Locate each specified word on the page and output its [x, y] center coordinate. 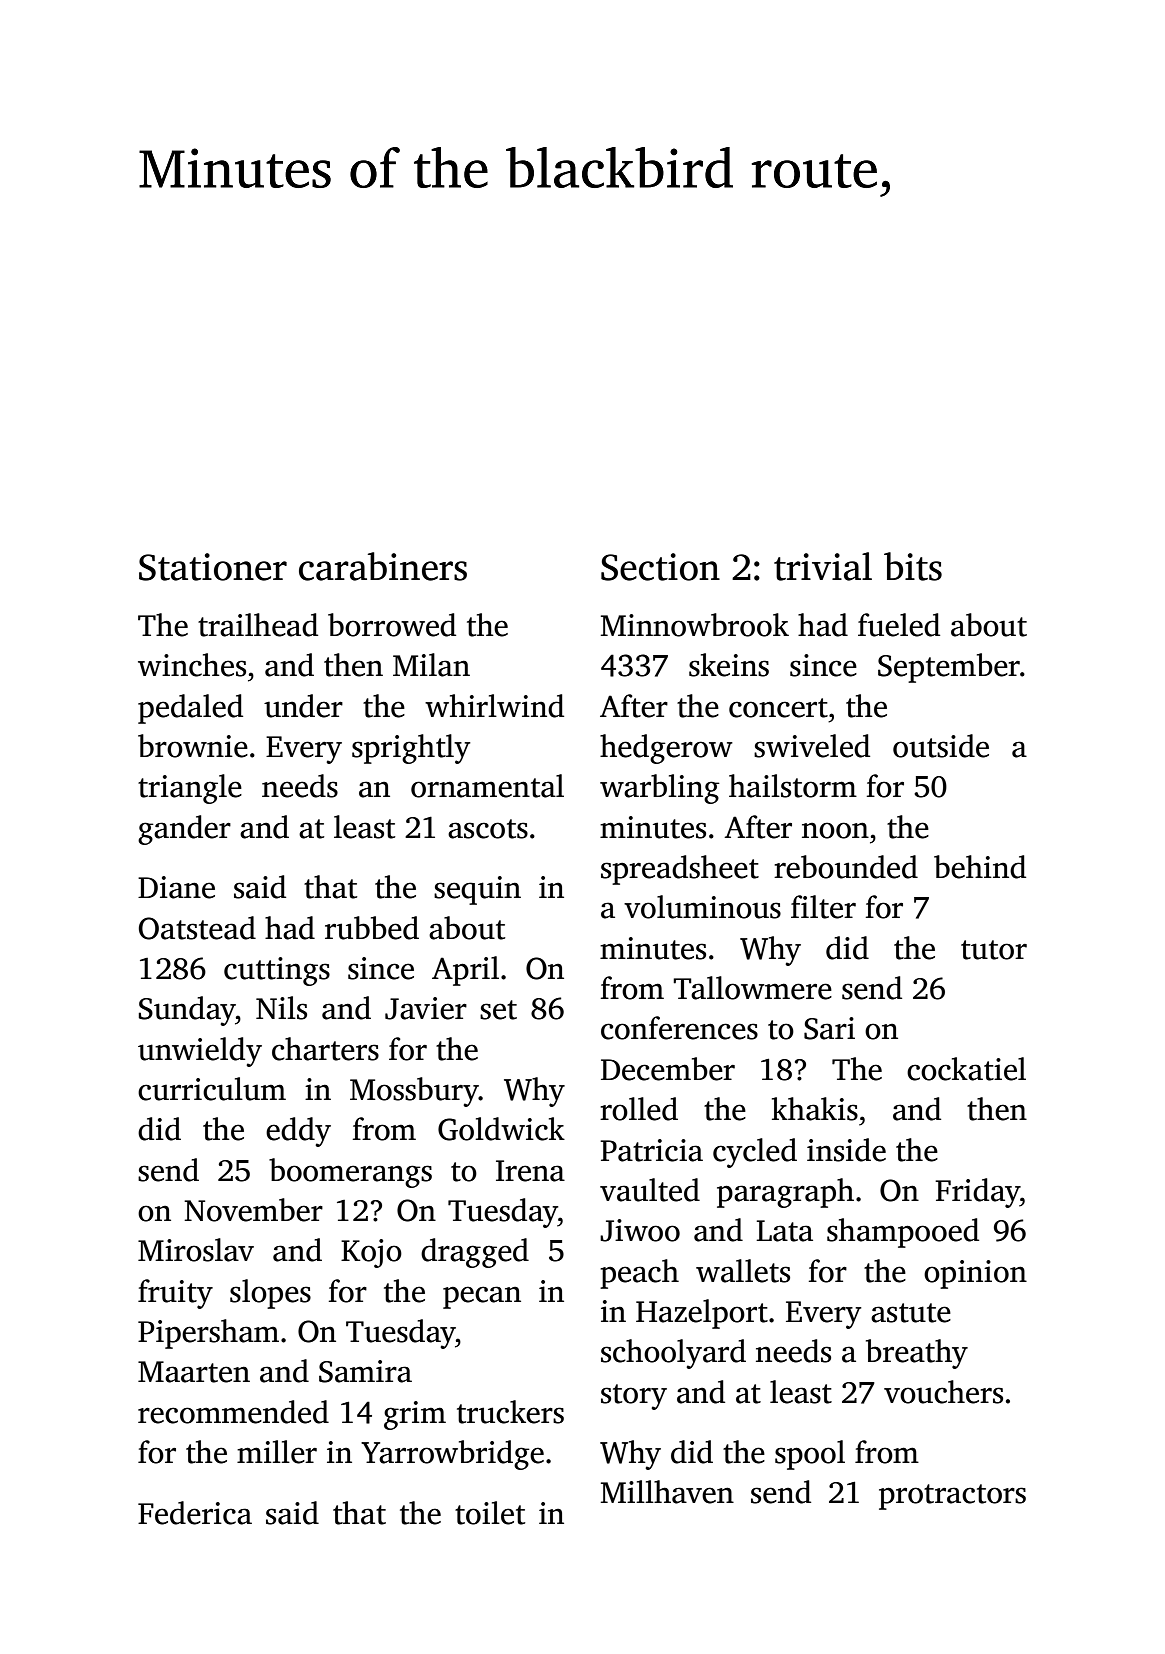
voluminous [702, 907]
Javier [426, 1008]
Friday [977, 1193]
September [949, 668]
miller [277, 1452]
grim [415, 1415]
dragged [475, 1253]
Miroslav [196, 1250]
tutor [994, 950]
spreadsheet [680, 870]
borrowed [392, 625]
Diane [176, 887]
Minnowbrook [695, 625]
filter [823, 907]
